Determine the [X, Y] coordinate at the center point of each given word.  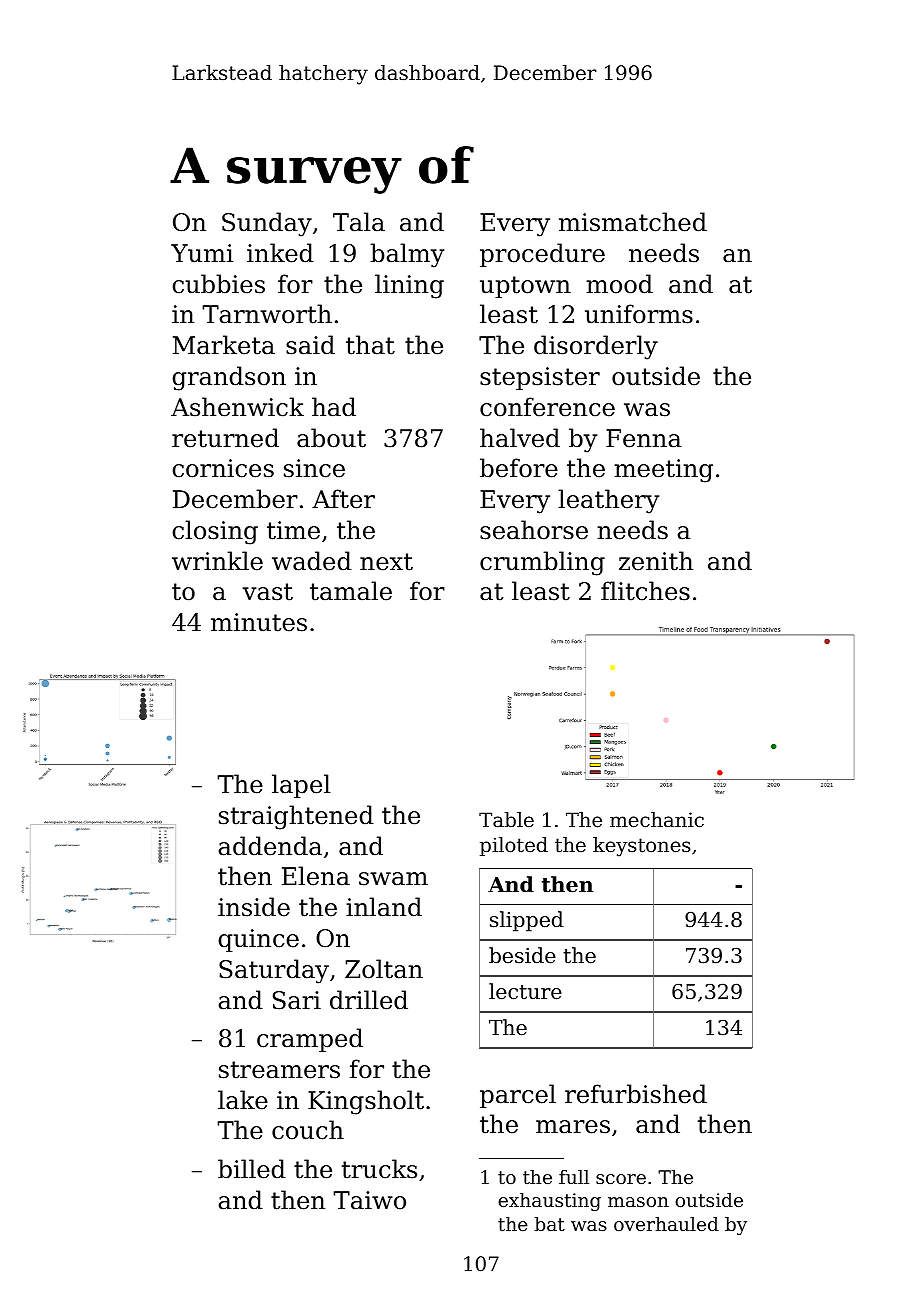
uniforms [639, 314]
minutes [259, 622]
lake [243, 1100]
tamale [351, 591]
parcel [518, 1096]
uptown [525, 287]
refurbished [636, 1094]
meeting [663, 471]
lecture [525, 991]
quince [258, 940]
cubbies [218, 284]
